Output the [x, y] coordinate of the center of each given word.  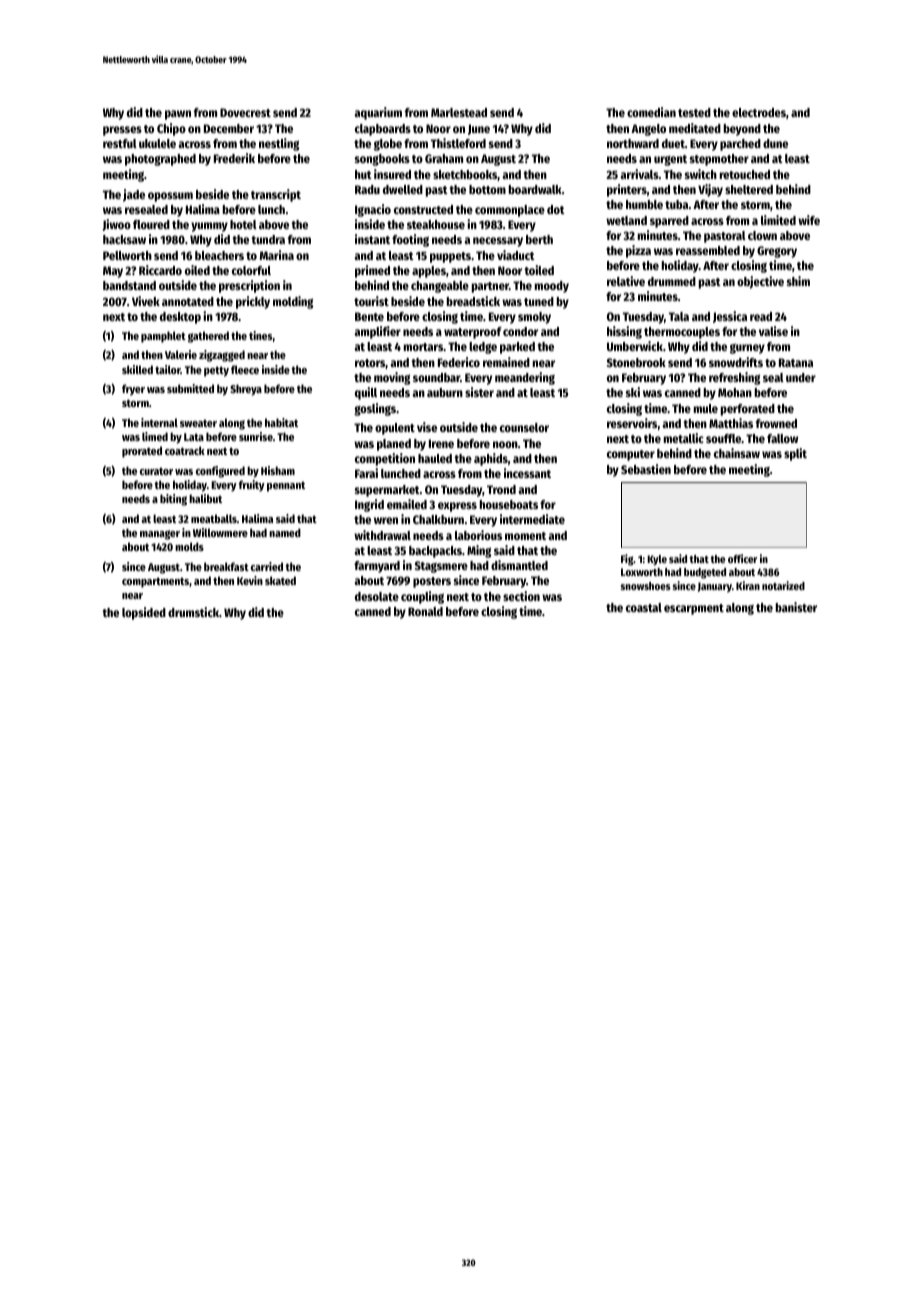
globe [388, 145]
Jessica [730, 317]
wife [809, 220]
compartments [155, 582]
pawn [178, 115]
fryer [133, 390]
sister [479, 392]
